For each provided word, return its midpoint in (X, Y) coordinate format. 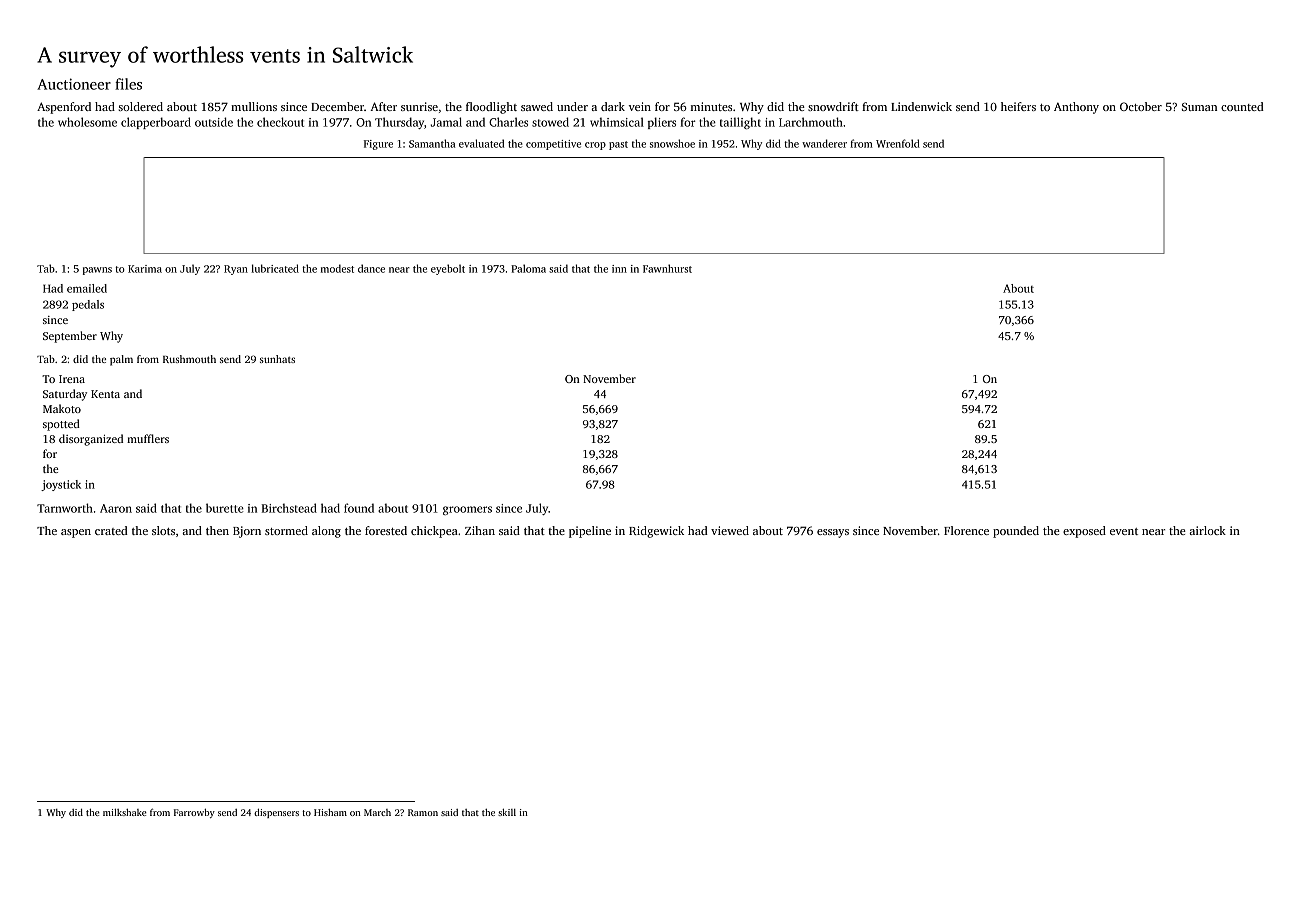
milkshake (125, 812)
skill (507, 812)
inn (619, 269)
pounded (1016, 532)
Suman (1199, 107)
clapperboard (156, 123)
